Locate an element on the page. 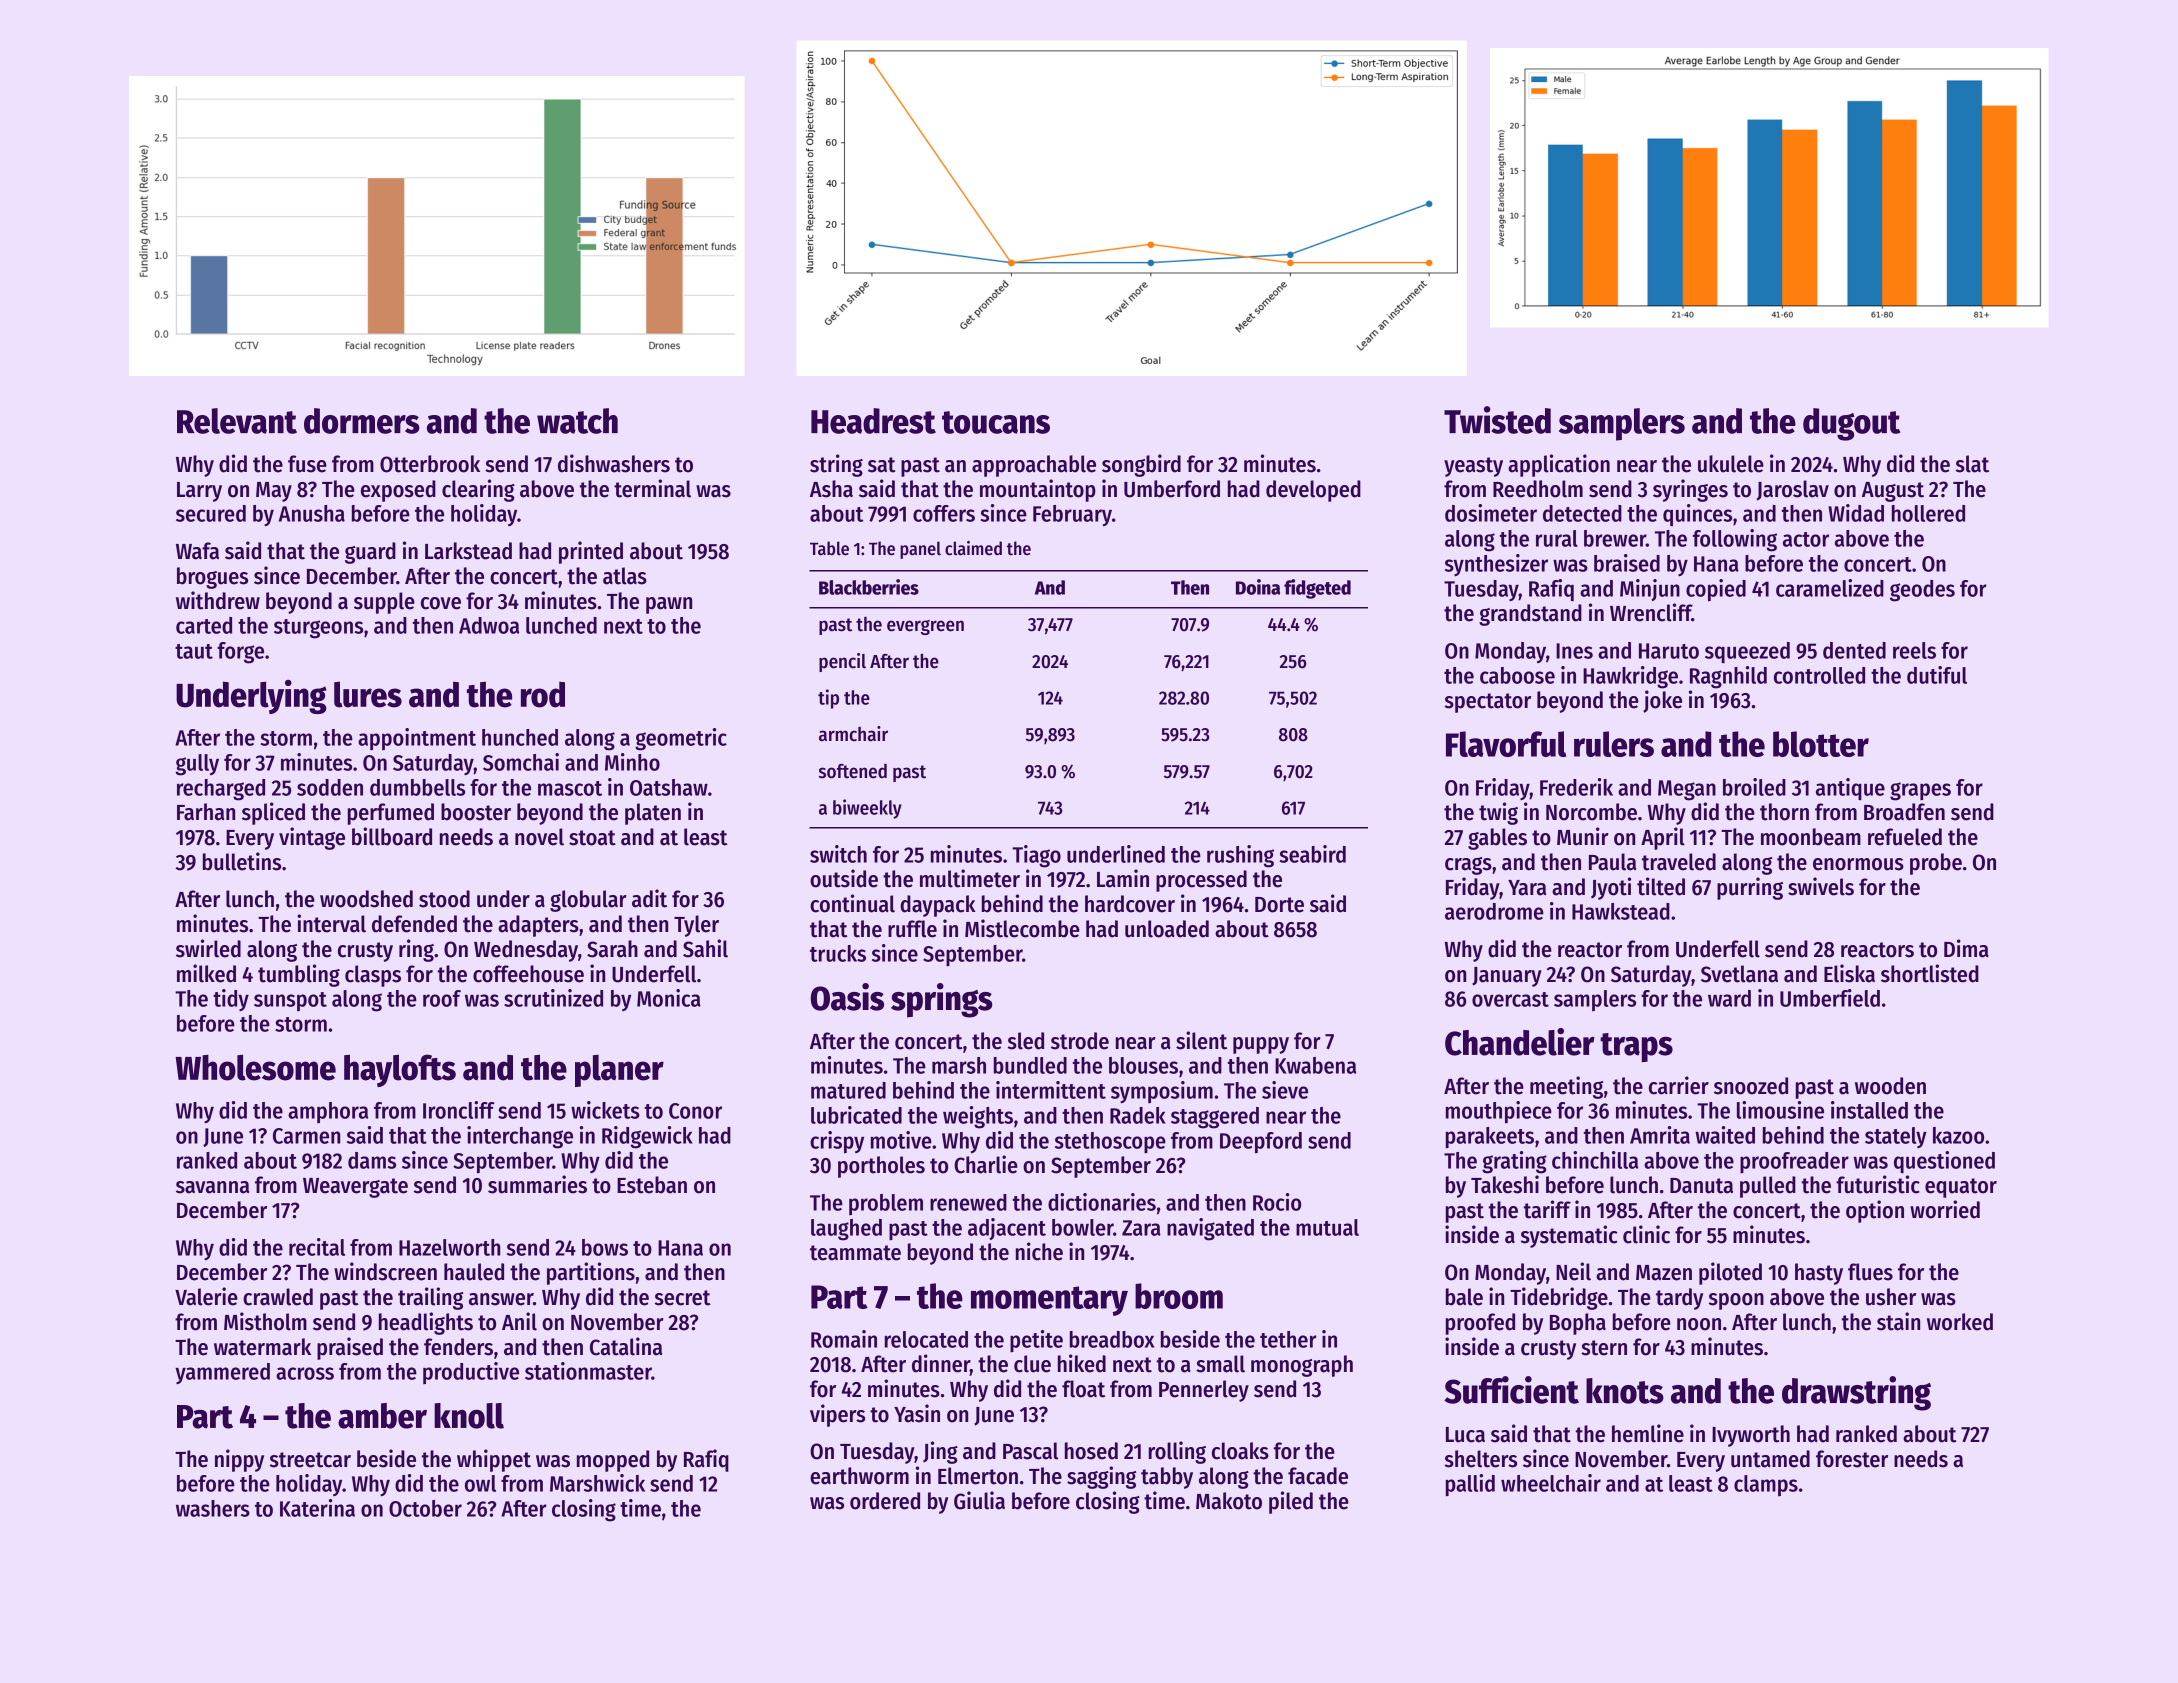  Giulia is located at coordinates (979, 1500).
